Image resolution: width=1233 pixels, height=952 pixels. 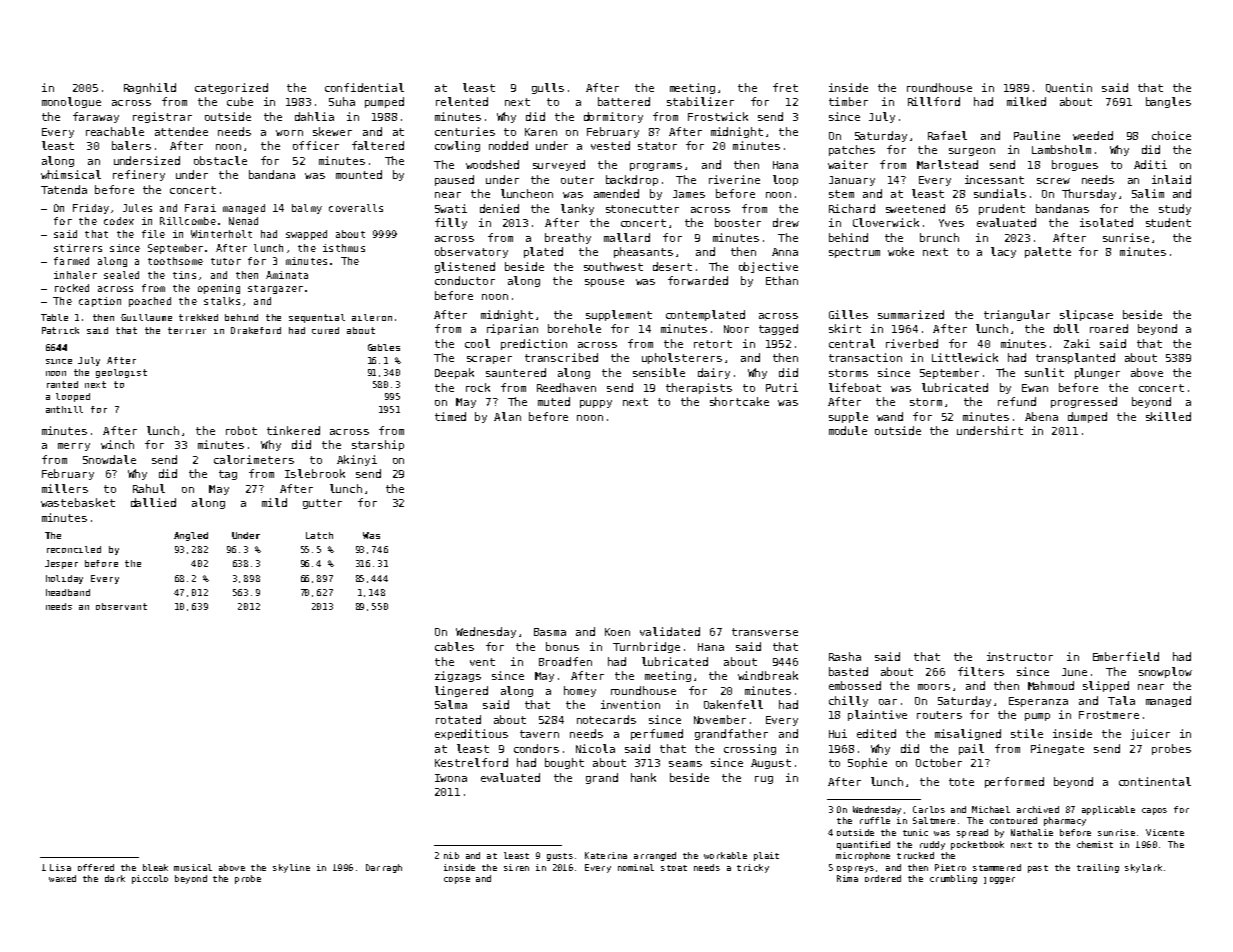 What do you see at coordinates (1044, 372) in the page?
I see `sunlit` at bounding box center [1044, 372].
